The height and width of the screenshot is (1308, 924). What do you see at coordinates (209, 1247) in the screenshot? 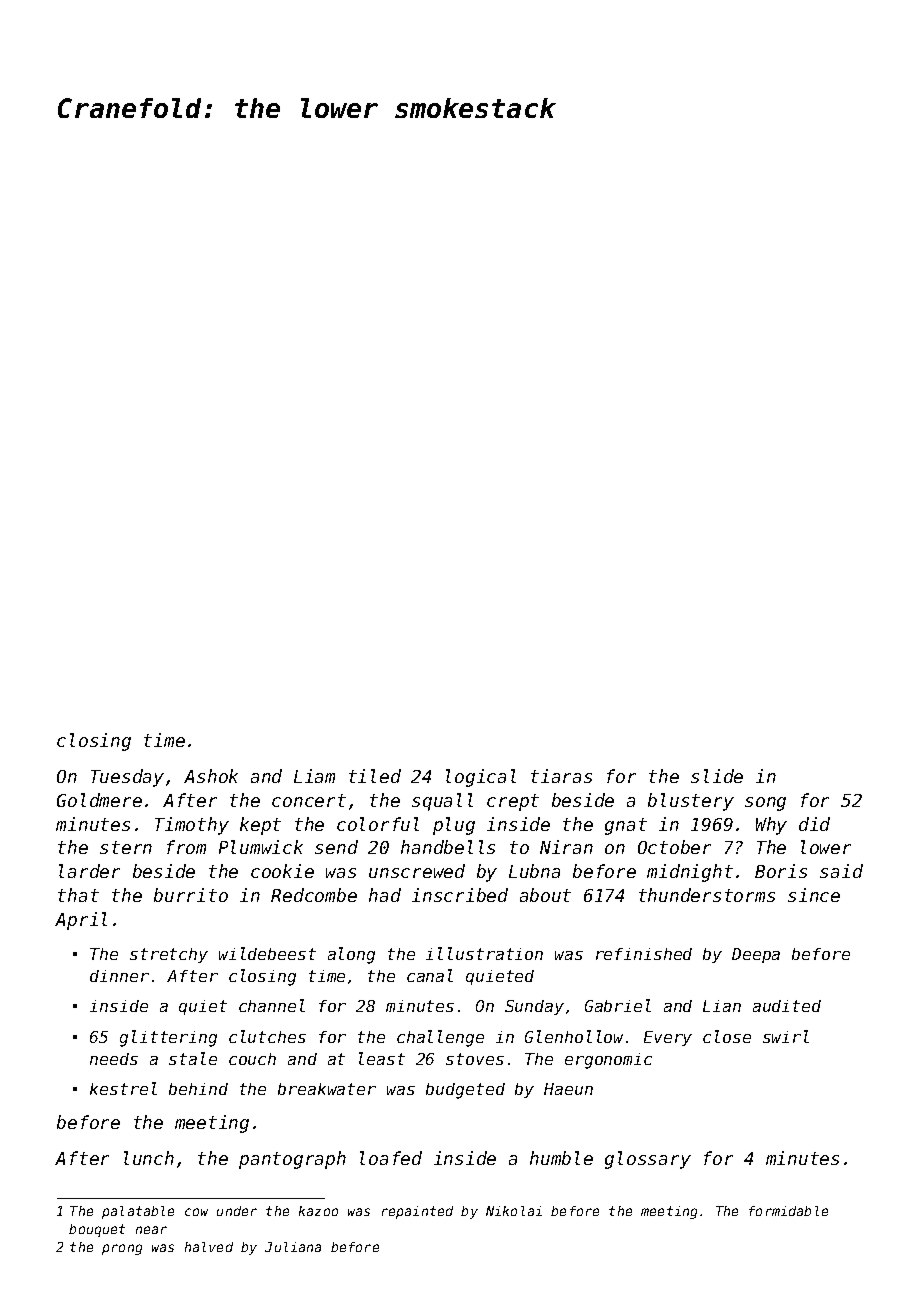
I see `halved` at bounding box center [209, 1247].
